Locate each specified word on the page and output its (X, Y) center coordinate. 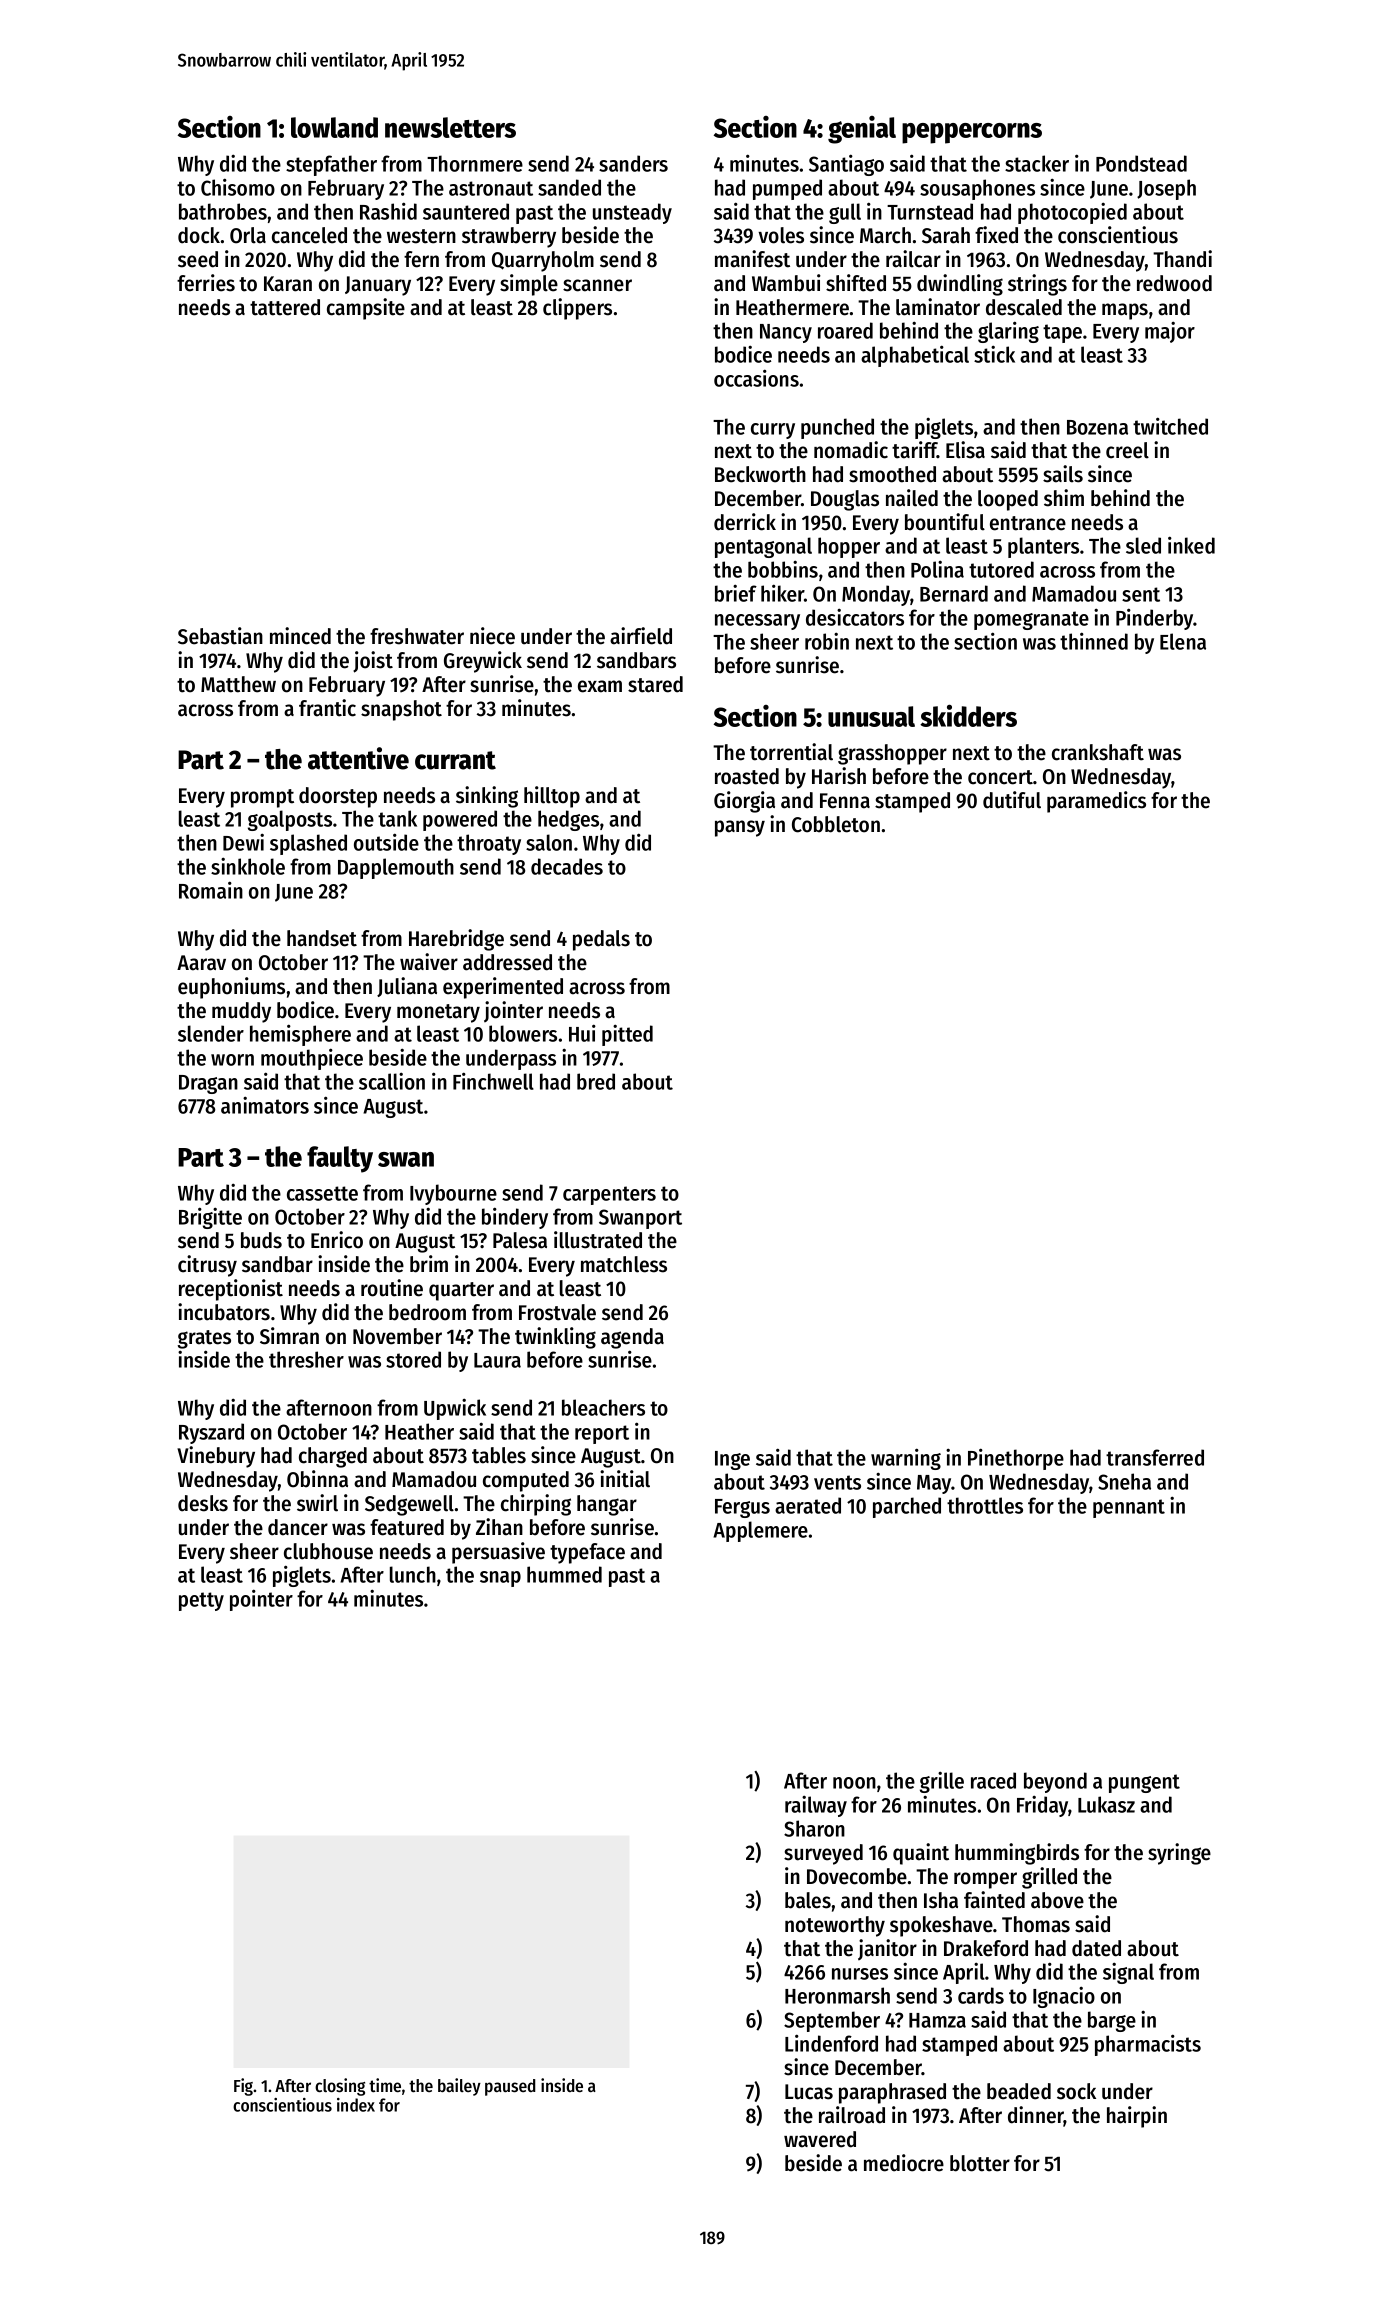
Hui (582, 1033)
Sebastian (220, 636)
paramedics (1096, 802)
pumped (787, 189)
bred (596, 1081)
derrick (745, 522)
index (356, 2105)
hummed (564, 1574)
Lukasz (1106, 1804)
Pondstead (1141, 163)
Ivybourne (453, 1194)
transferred (1155, 1457)
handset (322, 938)
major (1170, 332)
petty (201, 1601)
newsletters (450, 127)
